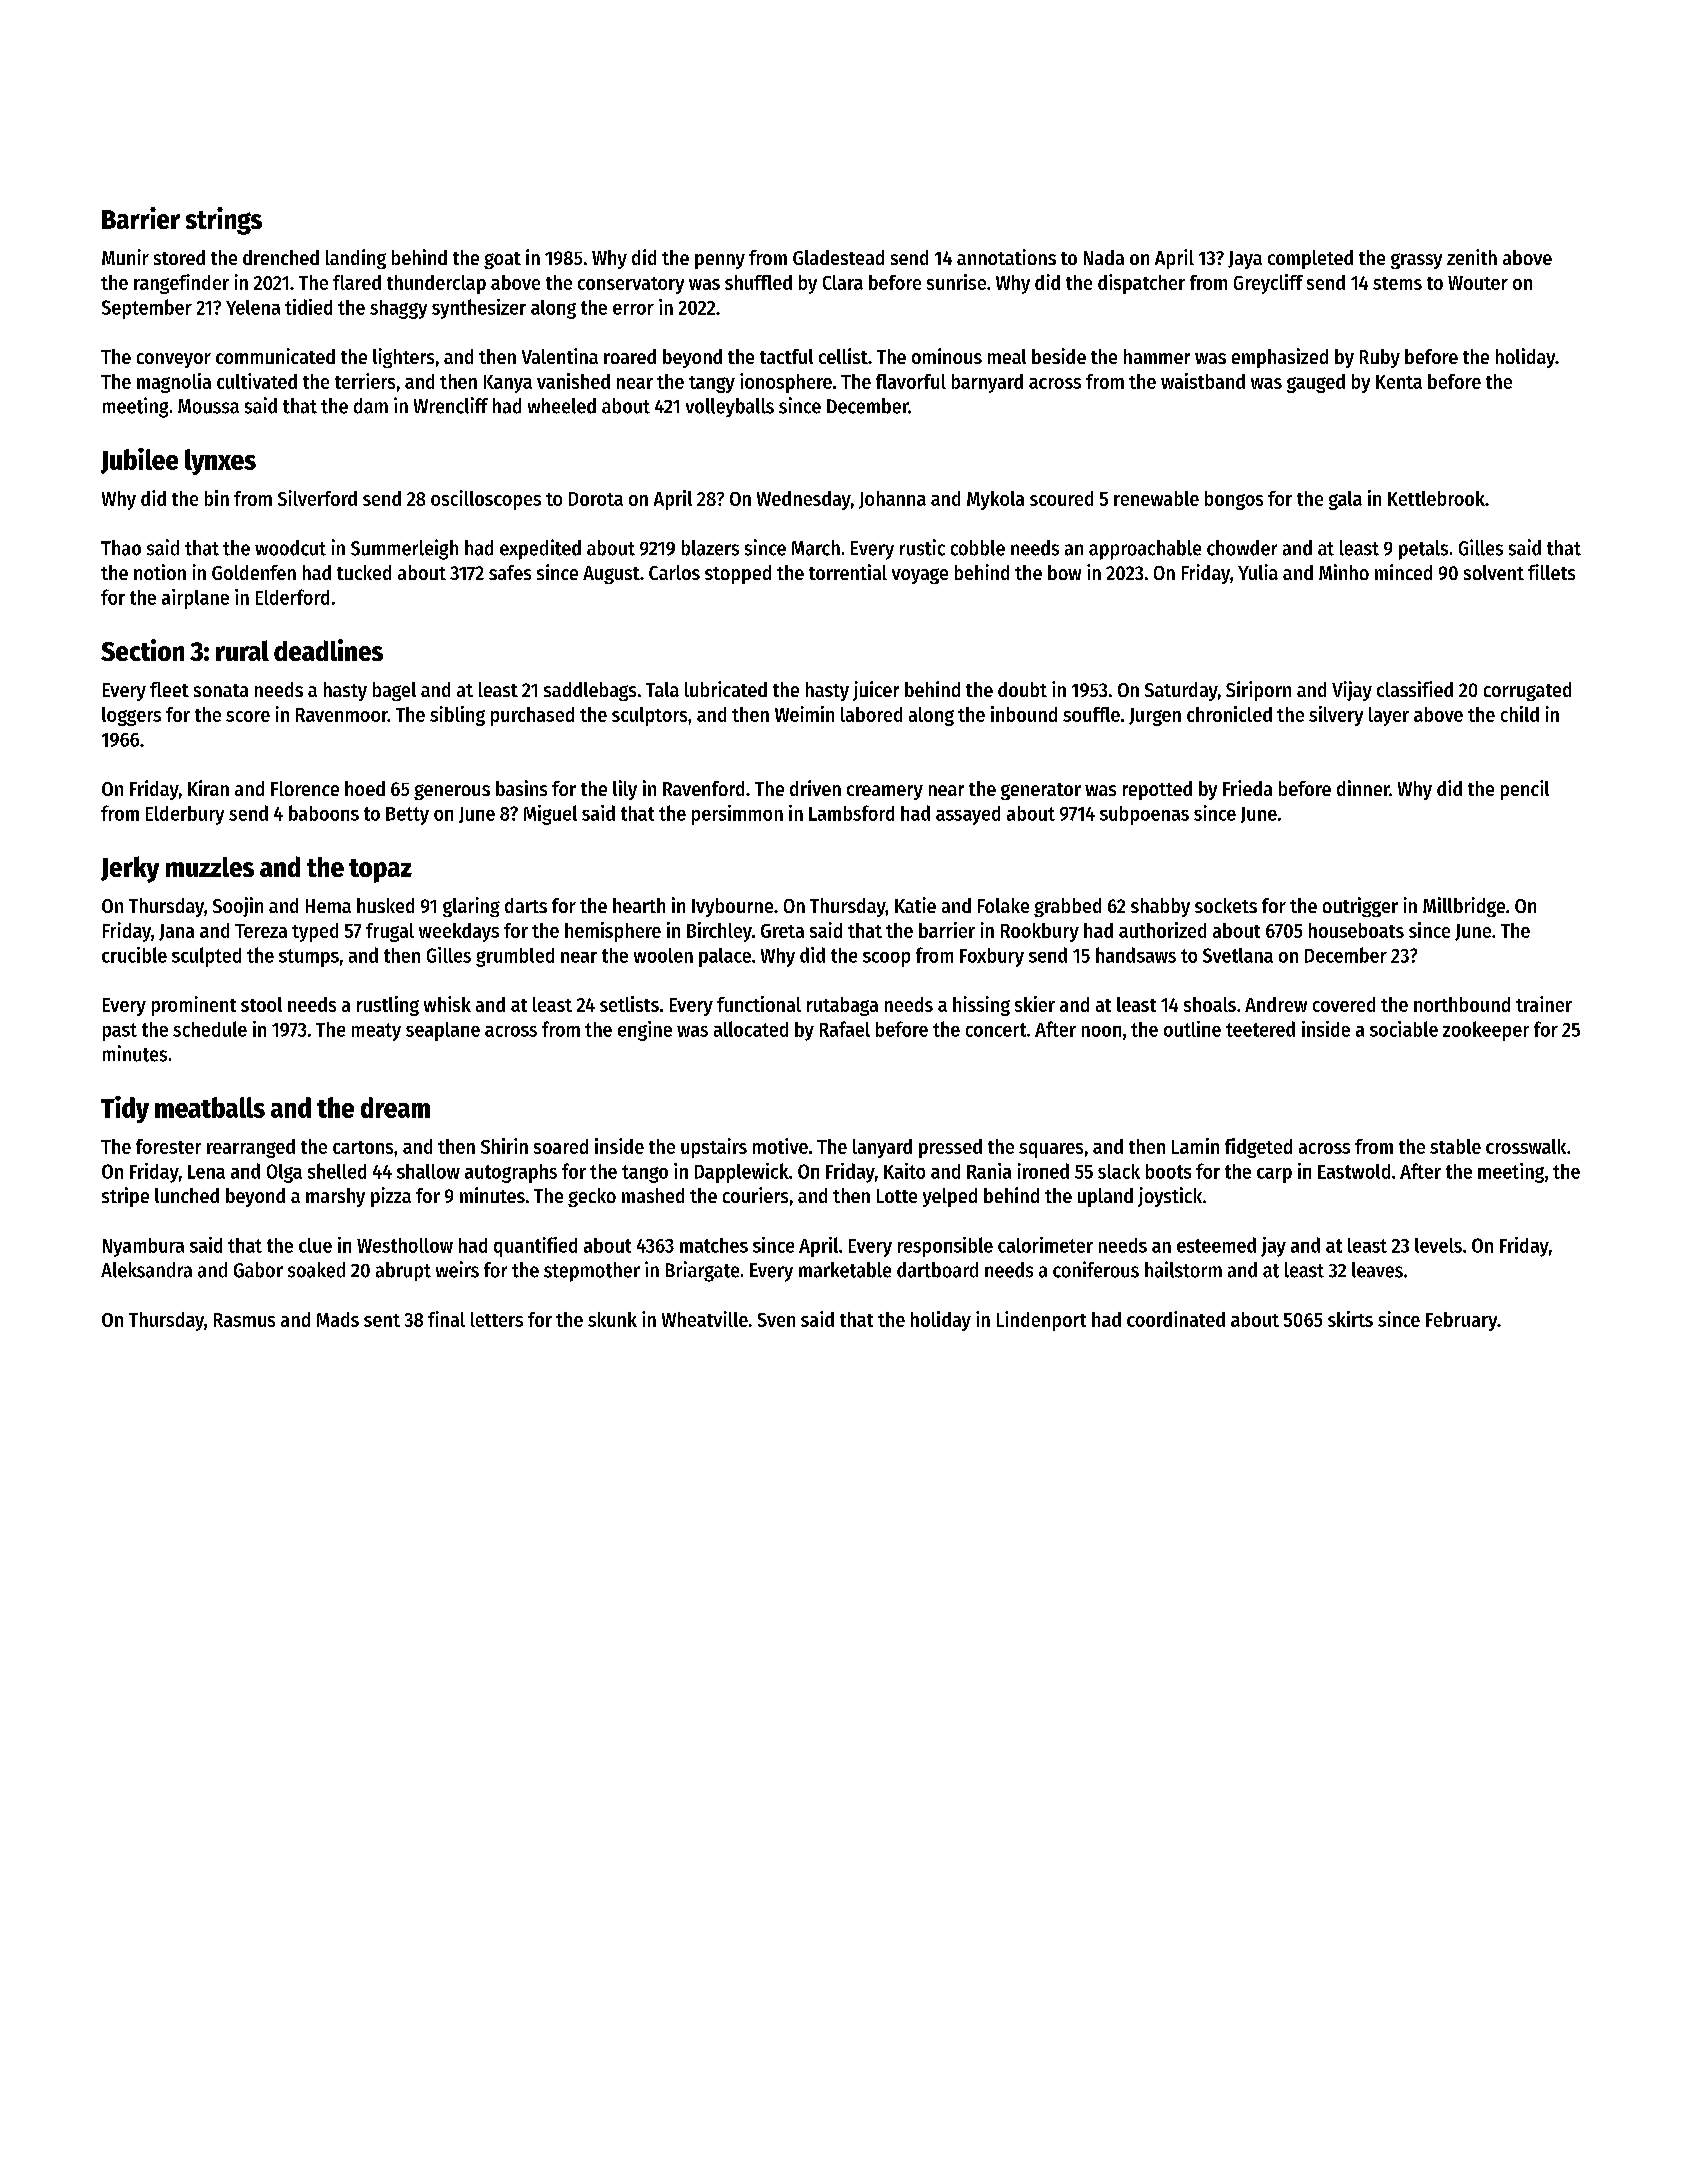 The height and width of the page is (2178, 1683). I want to click on outrigger, so click(1360, 907).
